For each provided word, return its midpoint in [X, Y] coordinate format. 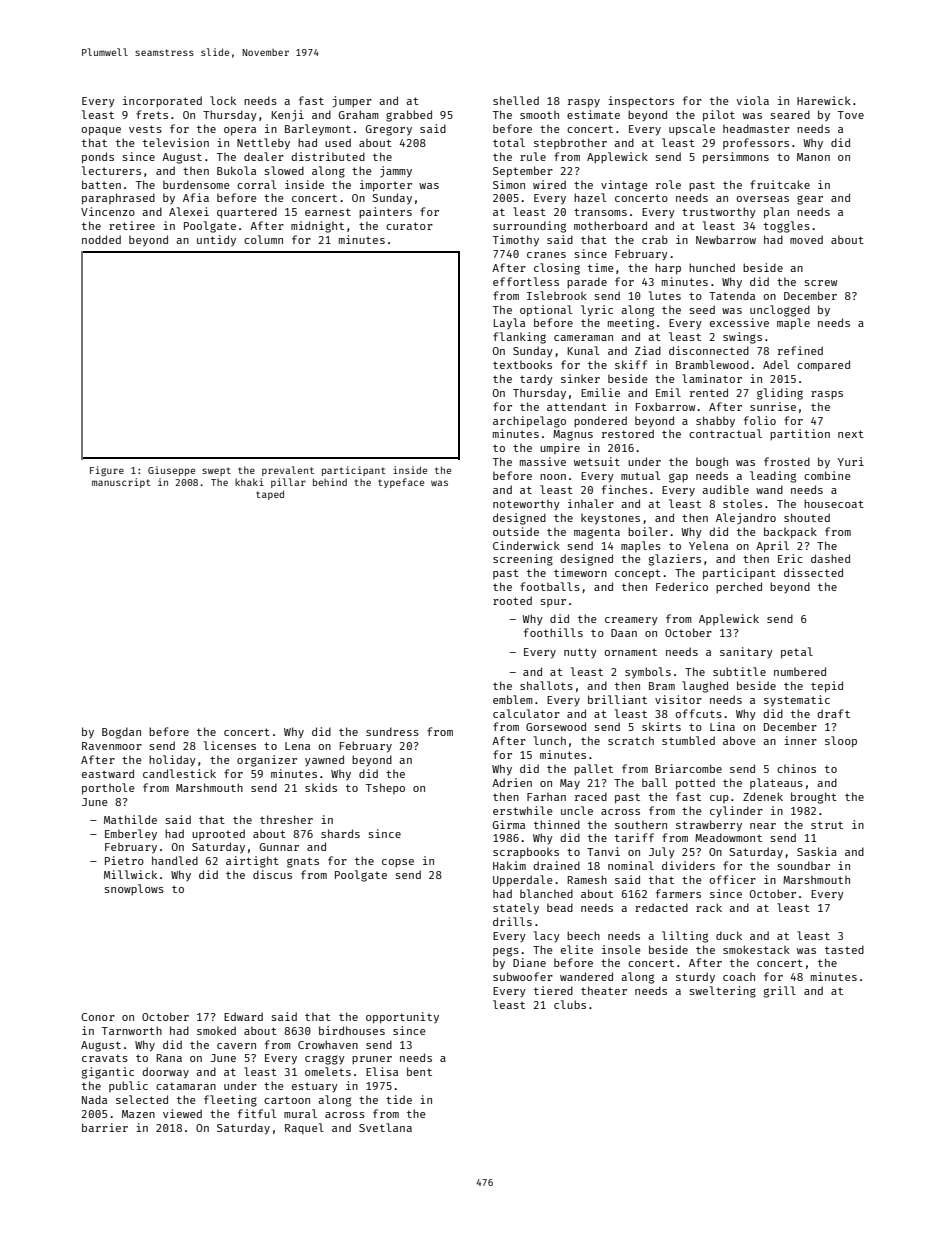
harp [668, 269]
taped [270, 495]
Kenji [288, 116]
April [772, 547]
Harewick [824, 100]
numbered [800, 671]
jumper [352, 102]
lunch [550, 740]
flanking [519, 338]
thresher [286, 819]
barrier [105, 1127]
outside [516, 531]
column [263, 239]
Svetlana [385, 1127]
